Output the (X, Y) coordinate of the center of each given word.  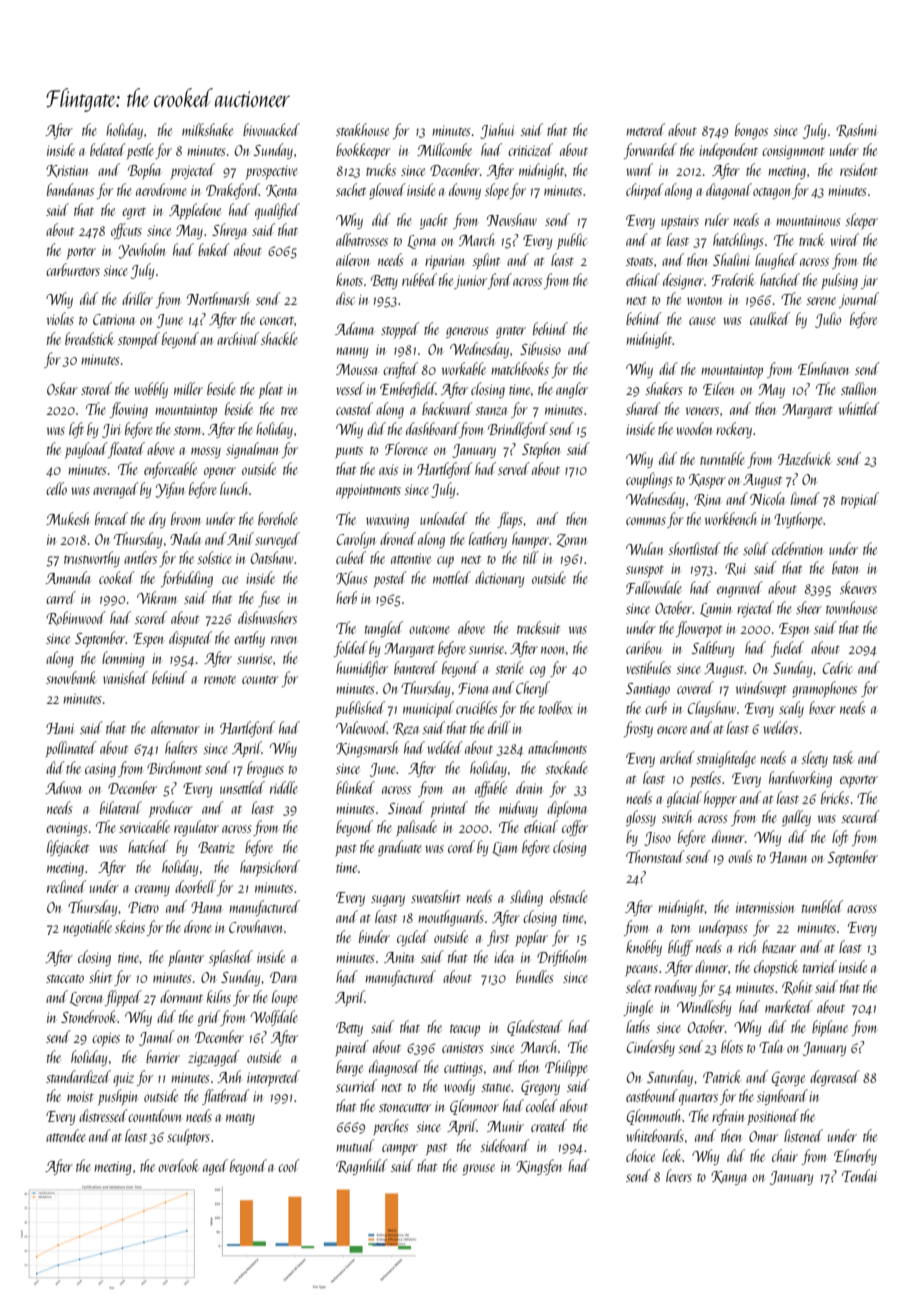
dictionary (499, 579)
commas (646, 521)
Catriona (114, 319)
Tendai (859, 1175)
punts (349, 452)
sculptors (188, 1137)
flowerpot (699, 629)
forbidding (187, 579)
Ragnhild (362, 1167)
